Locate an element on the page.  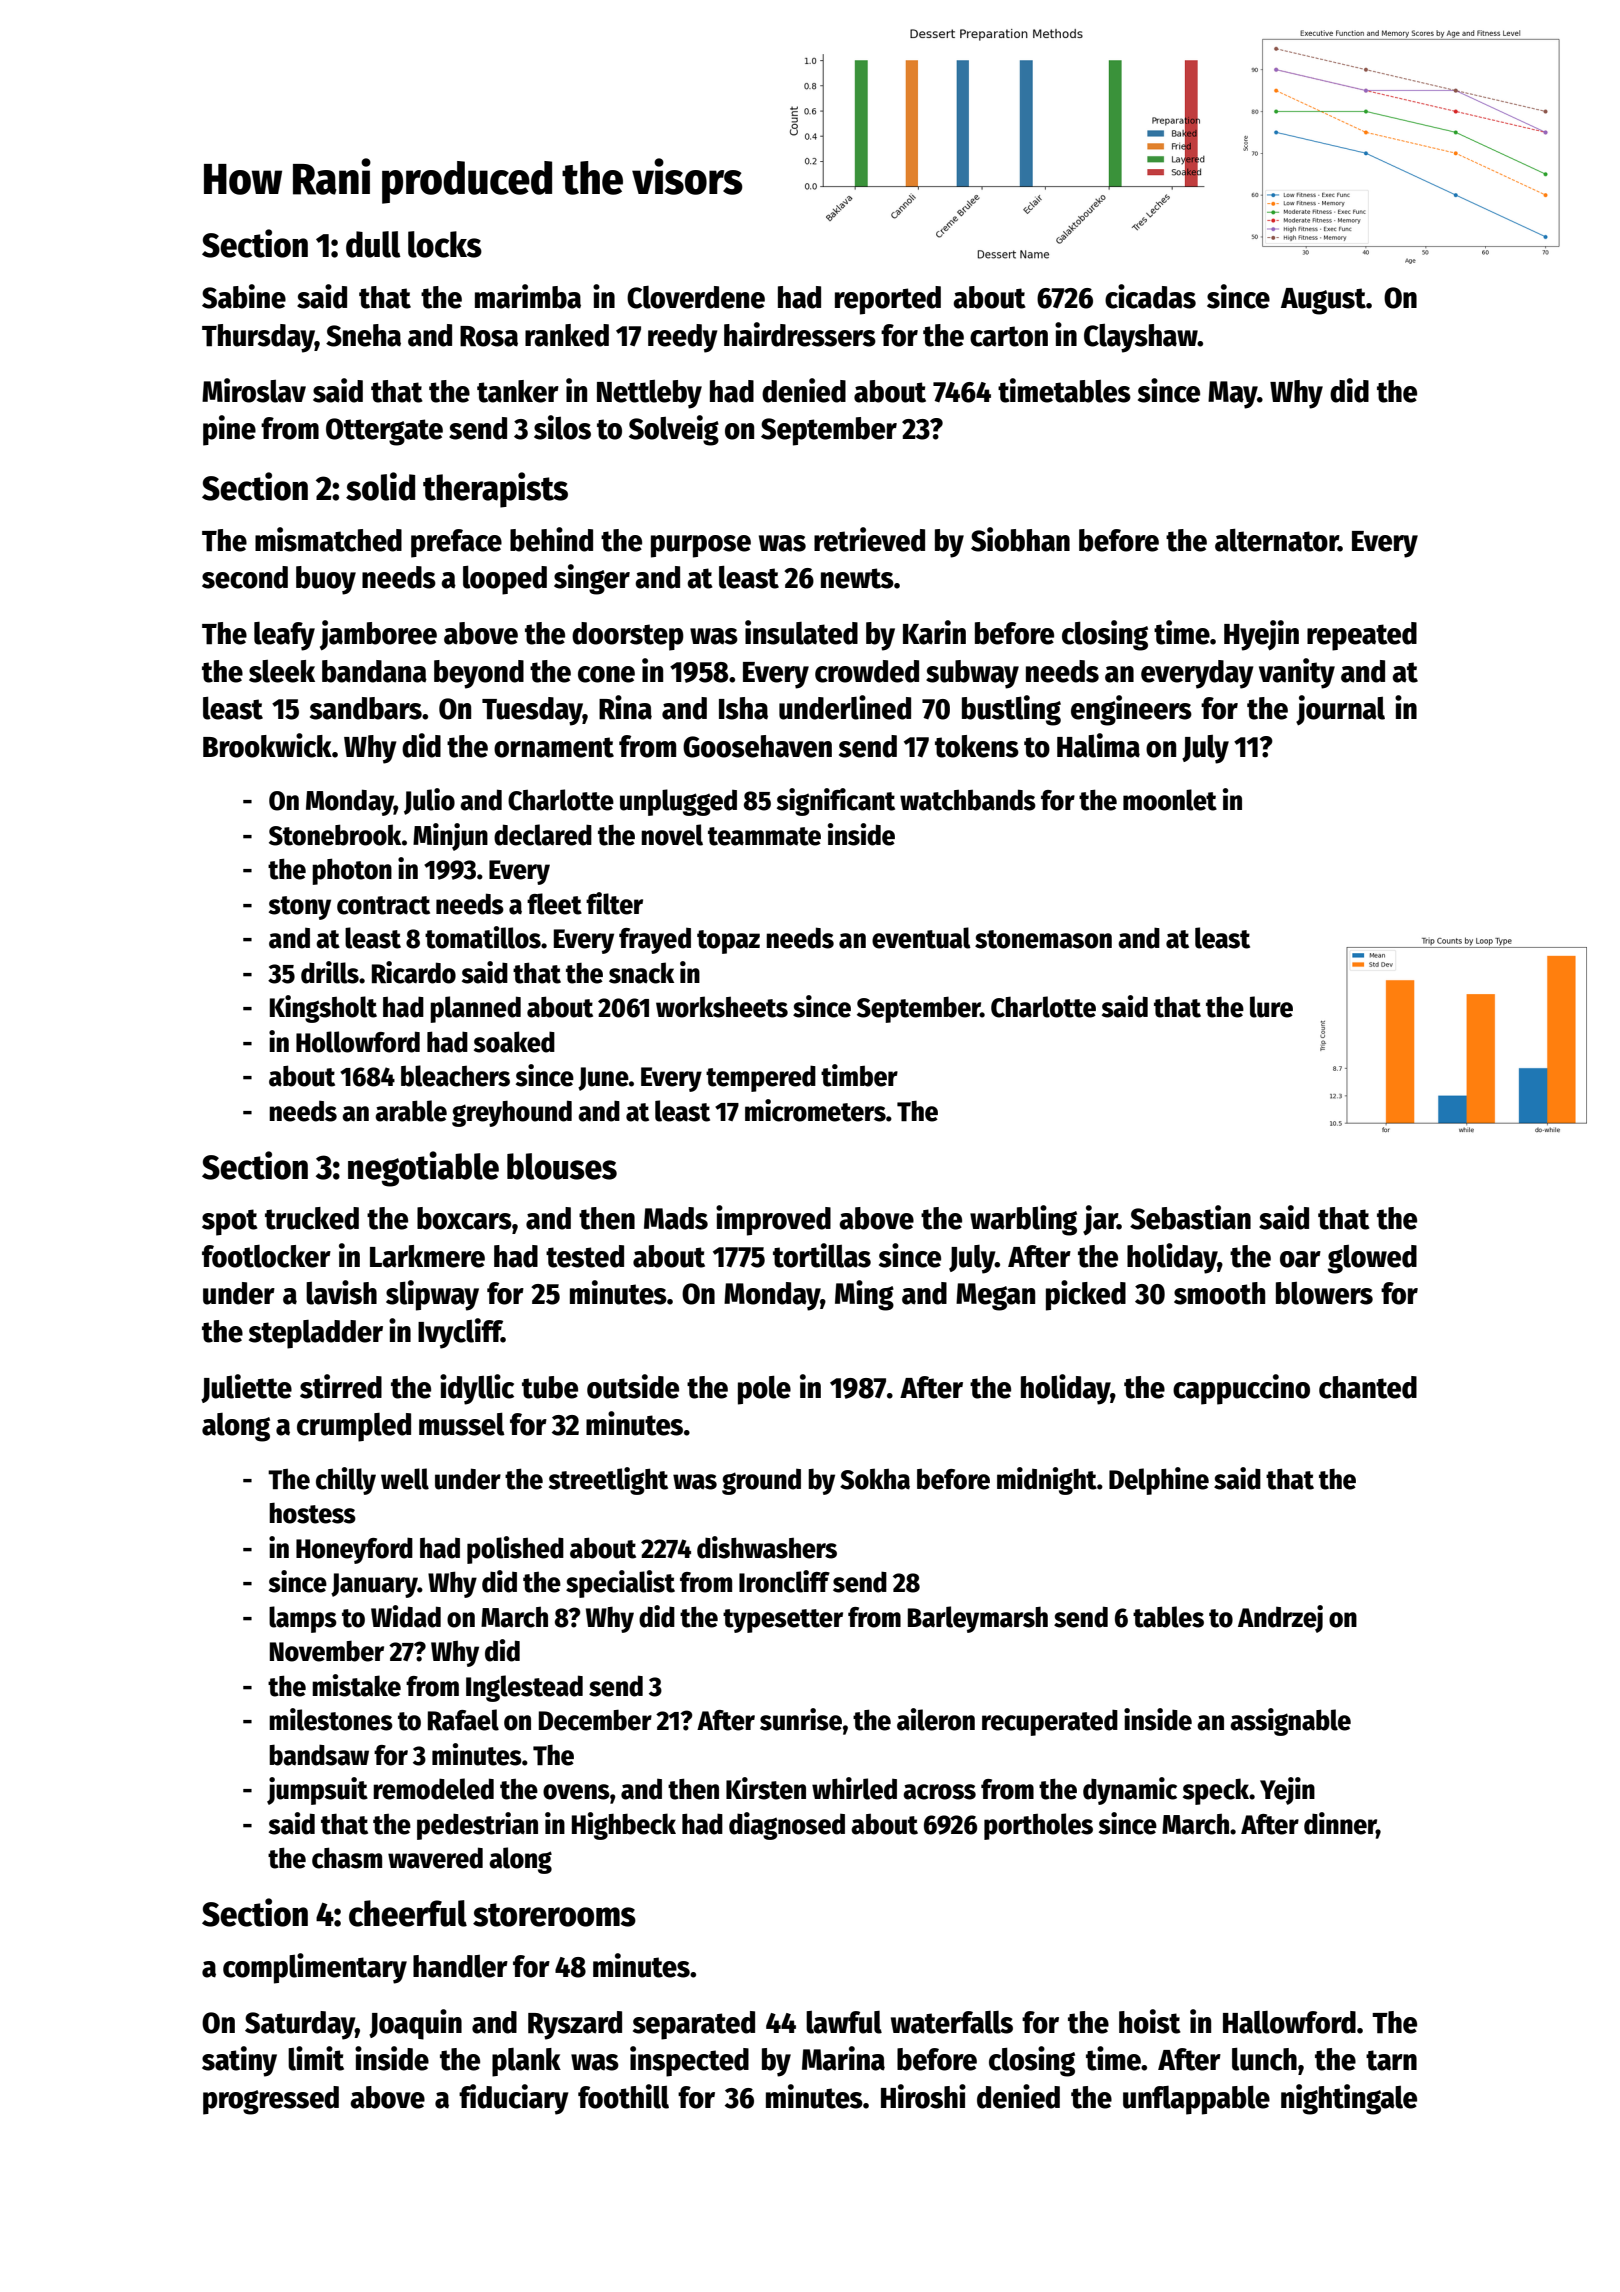
midnight is located at coordinates (1047, 1481).
